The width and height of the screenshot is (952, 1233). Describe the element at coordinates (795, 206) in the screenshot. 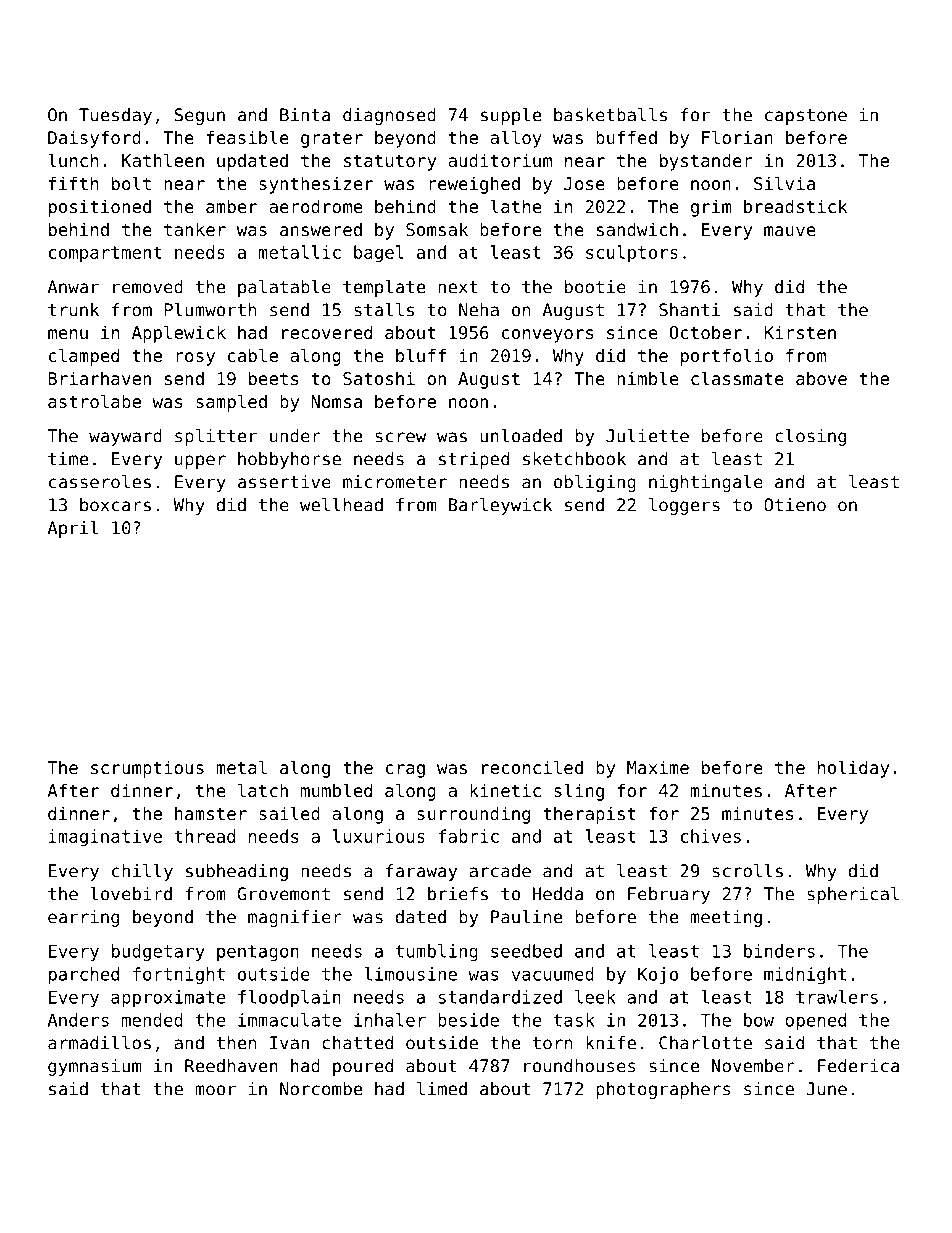

I see `breadstick` at that location.
